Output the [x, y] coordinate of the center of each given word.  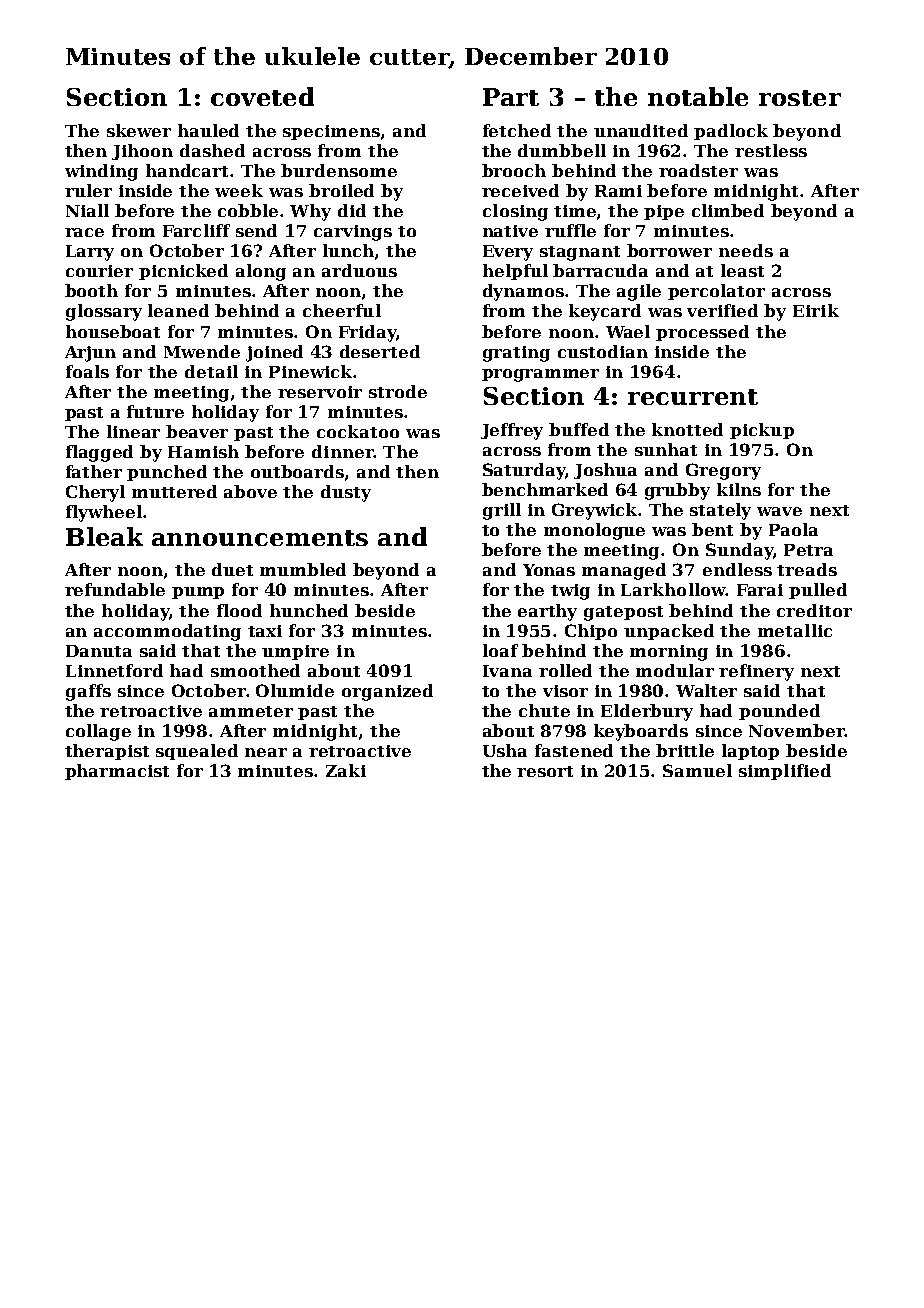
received [520, 190]
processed [702, 333]
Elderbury [647, 712]
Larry [90, 253]
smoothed [255, 670]
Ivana [507, 671]
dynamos [523, 292]
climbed [728, 210]
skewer [139, 130]
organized [387, 692]
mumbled [303, 569]
